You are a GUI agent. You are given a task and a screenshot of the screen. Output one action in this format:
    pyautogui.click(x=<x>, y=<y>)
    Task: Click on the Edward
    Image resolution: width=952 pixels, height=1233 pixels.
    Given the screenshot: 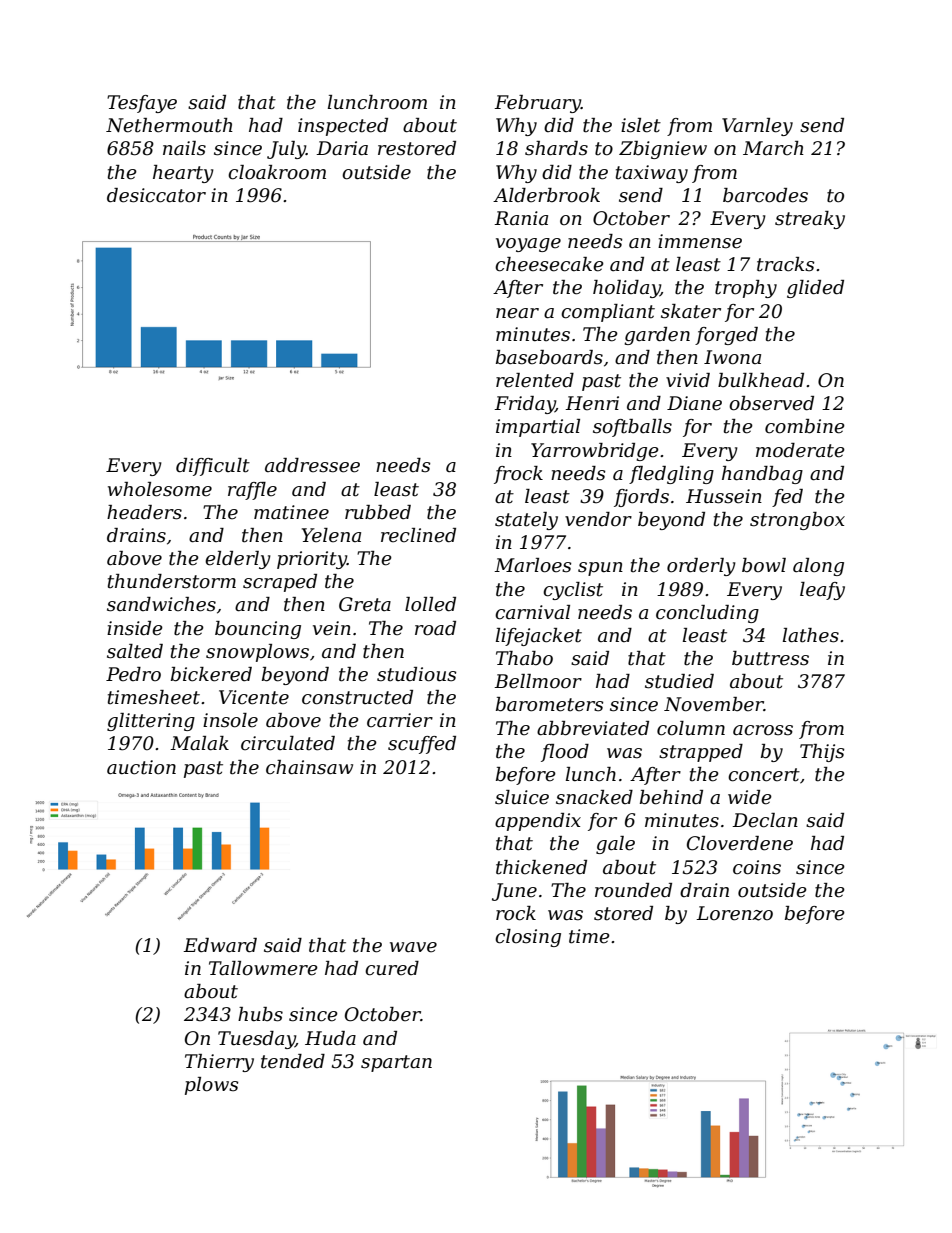 What is the action you would take?
    pyautogui.click(x=220, y=945)
